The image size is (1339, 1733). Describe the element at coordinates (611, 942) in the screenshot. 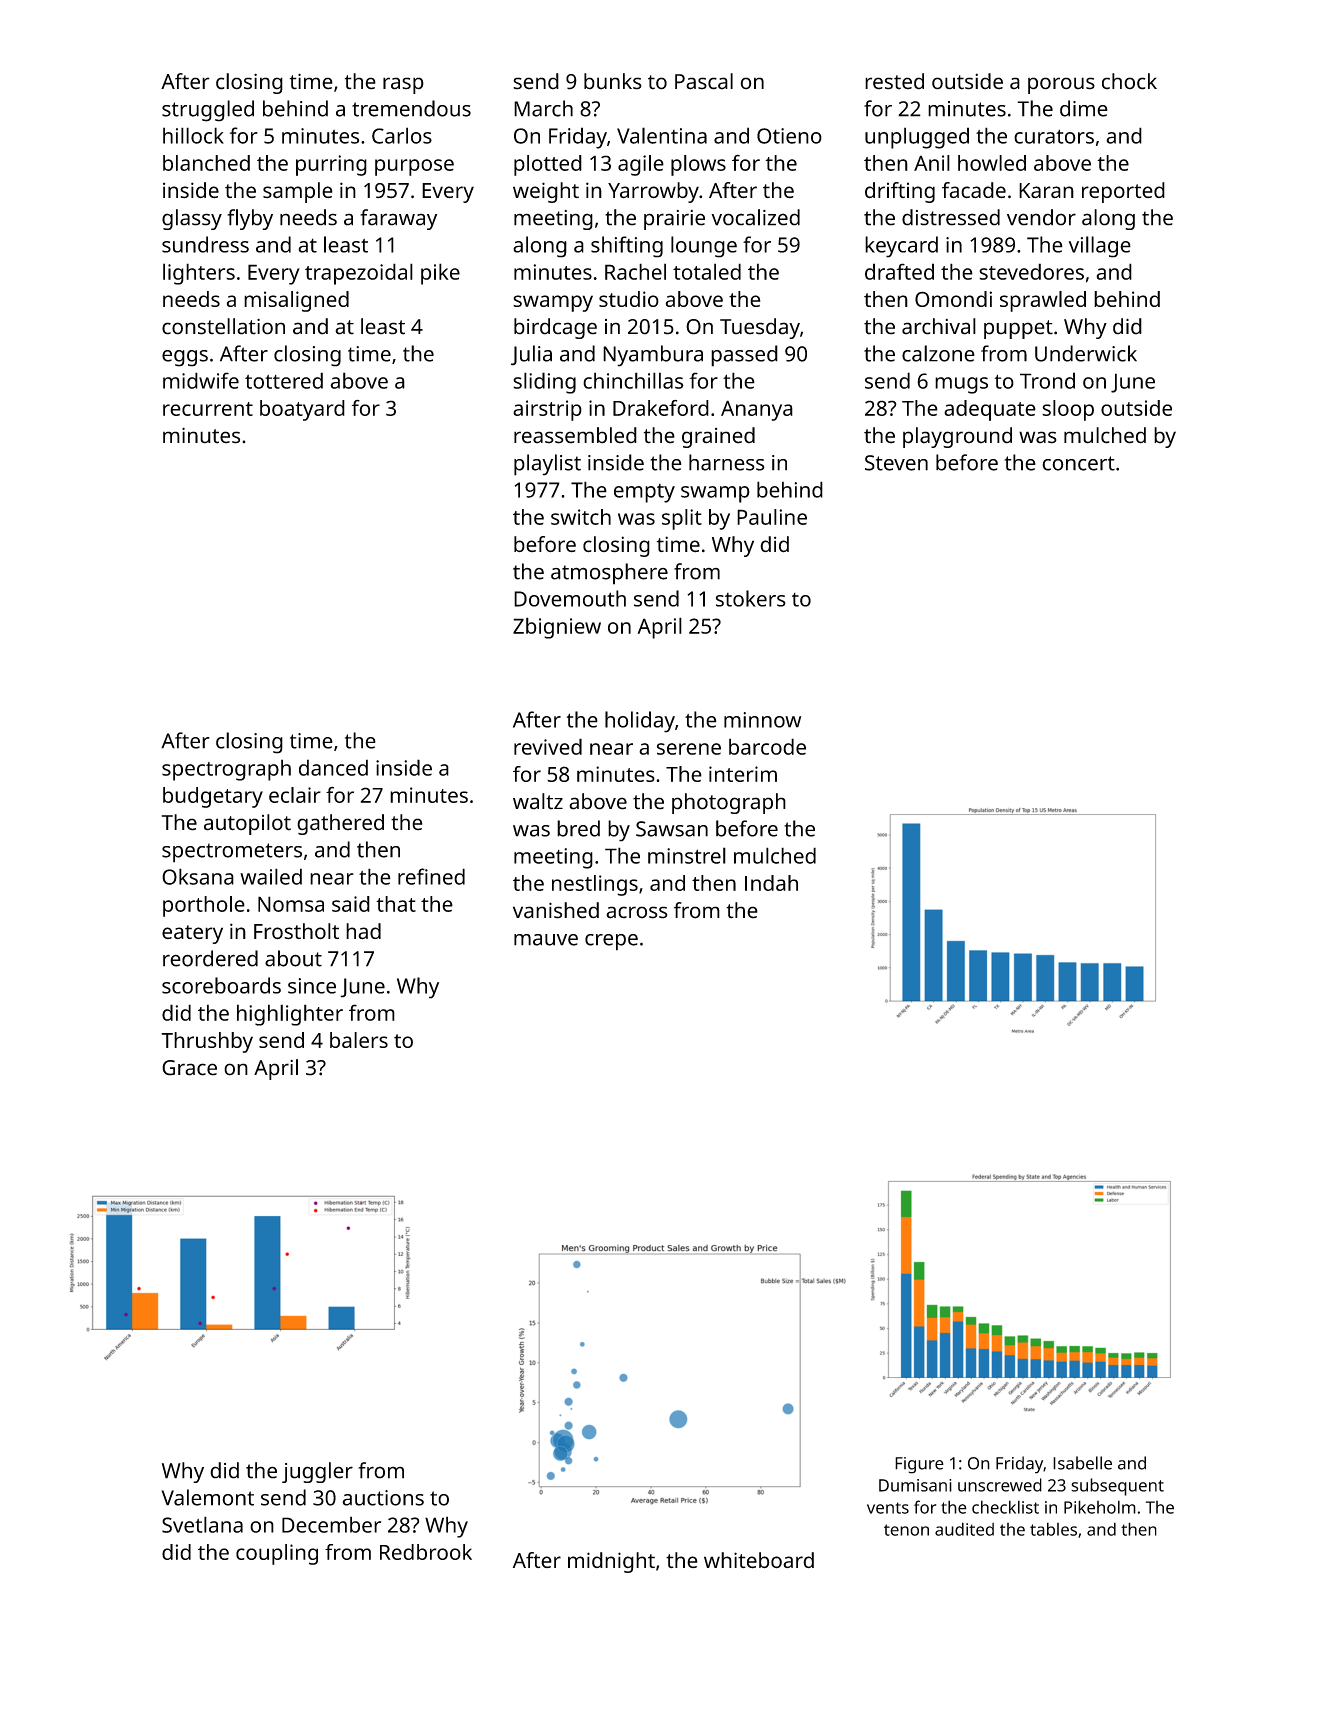

I see `crepe` at that location.
